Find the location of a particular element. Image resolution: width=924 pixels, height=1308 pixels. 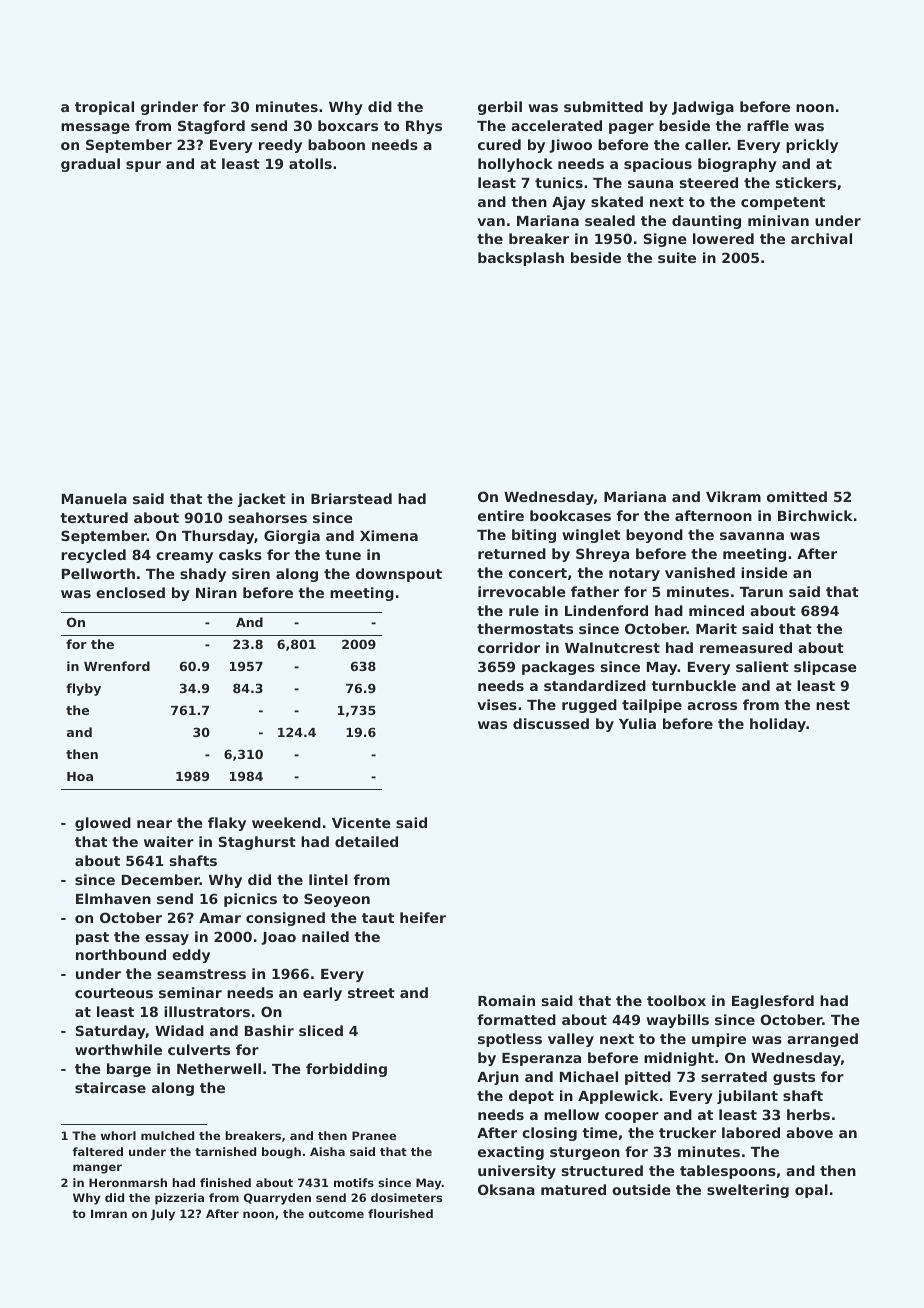

weekend is located at coordinates (286, 822).
